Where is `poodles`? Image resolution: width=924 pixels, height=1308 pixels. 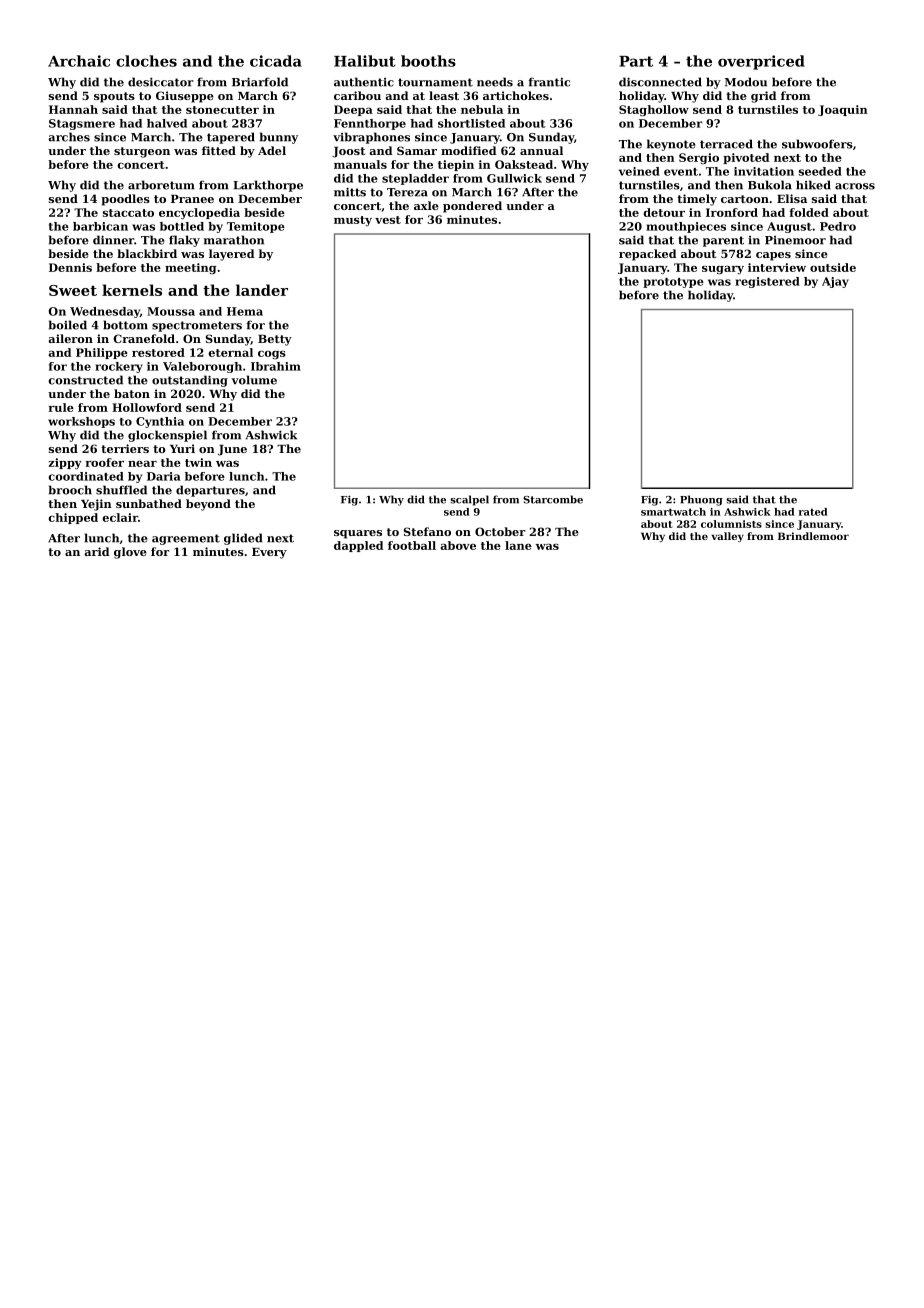
poodles is located at coordinates (125, 200).
